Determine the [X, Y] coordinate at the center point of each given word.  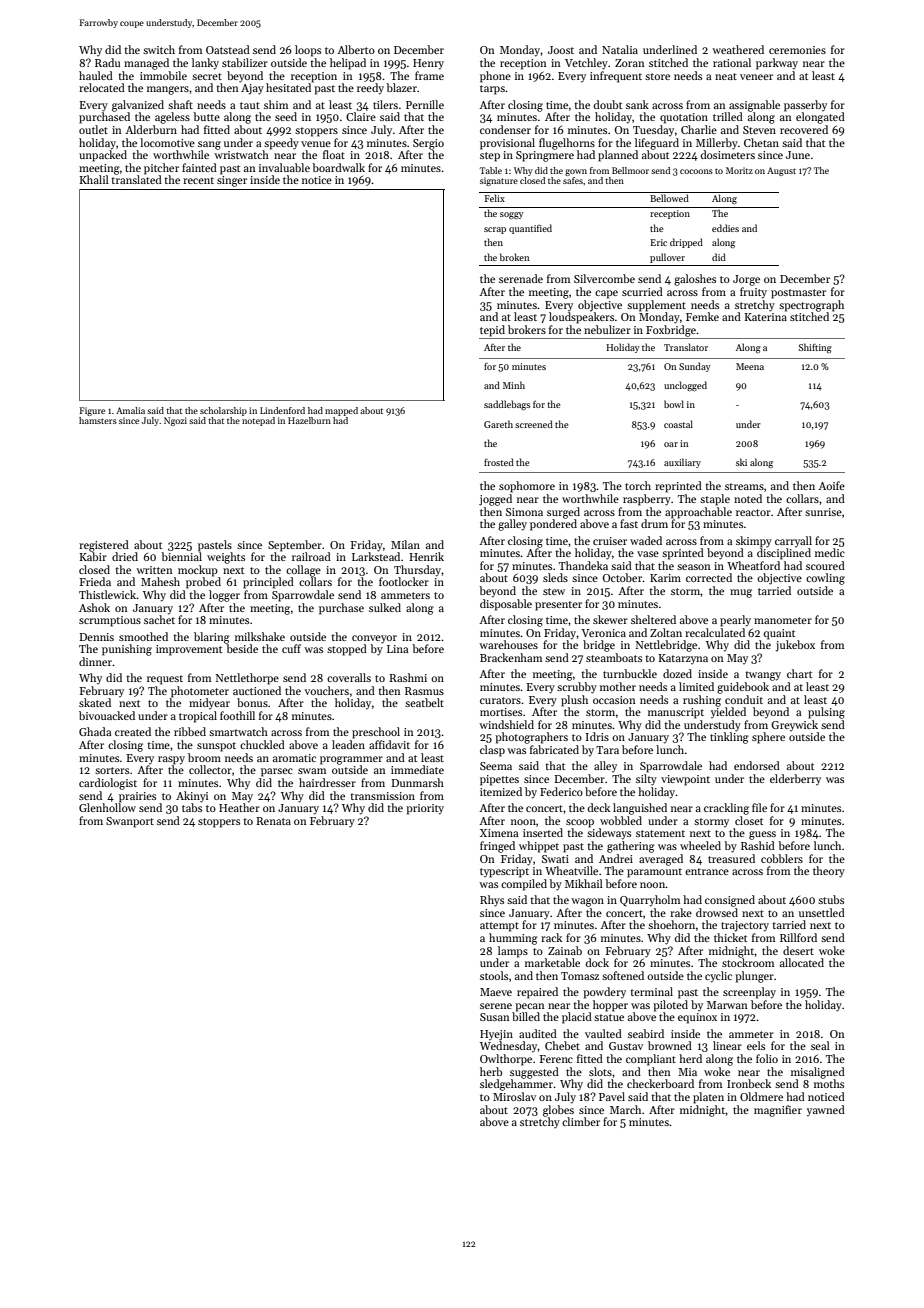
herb [491, 1071]
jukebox [795, 646]
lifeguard [657, 144]
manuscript [676, 713]
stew [554, 591]
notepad [258, 421]
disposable [506, 605]
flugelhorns [567, 144]
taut [250, 105]
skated [95, 702]
